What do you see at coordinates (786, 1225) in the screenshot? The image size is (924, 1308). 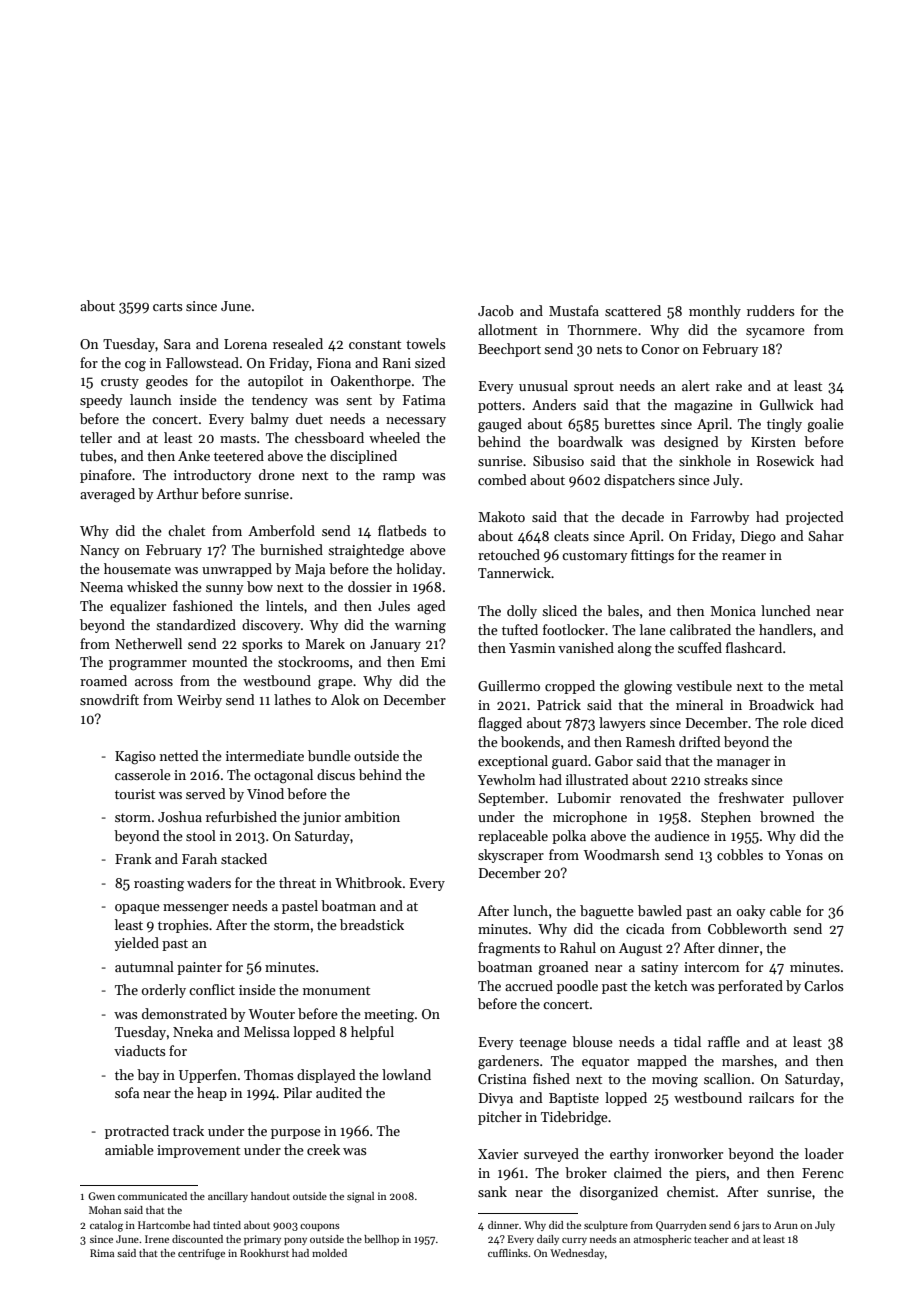 I see `Arun` at bounding box center [786, 1225].
